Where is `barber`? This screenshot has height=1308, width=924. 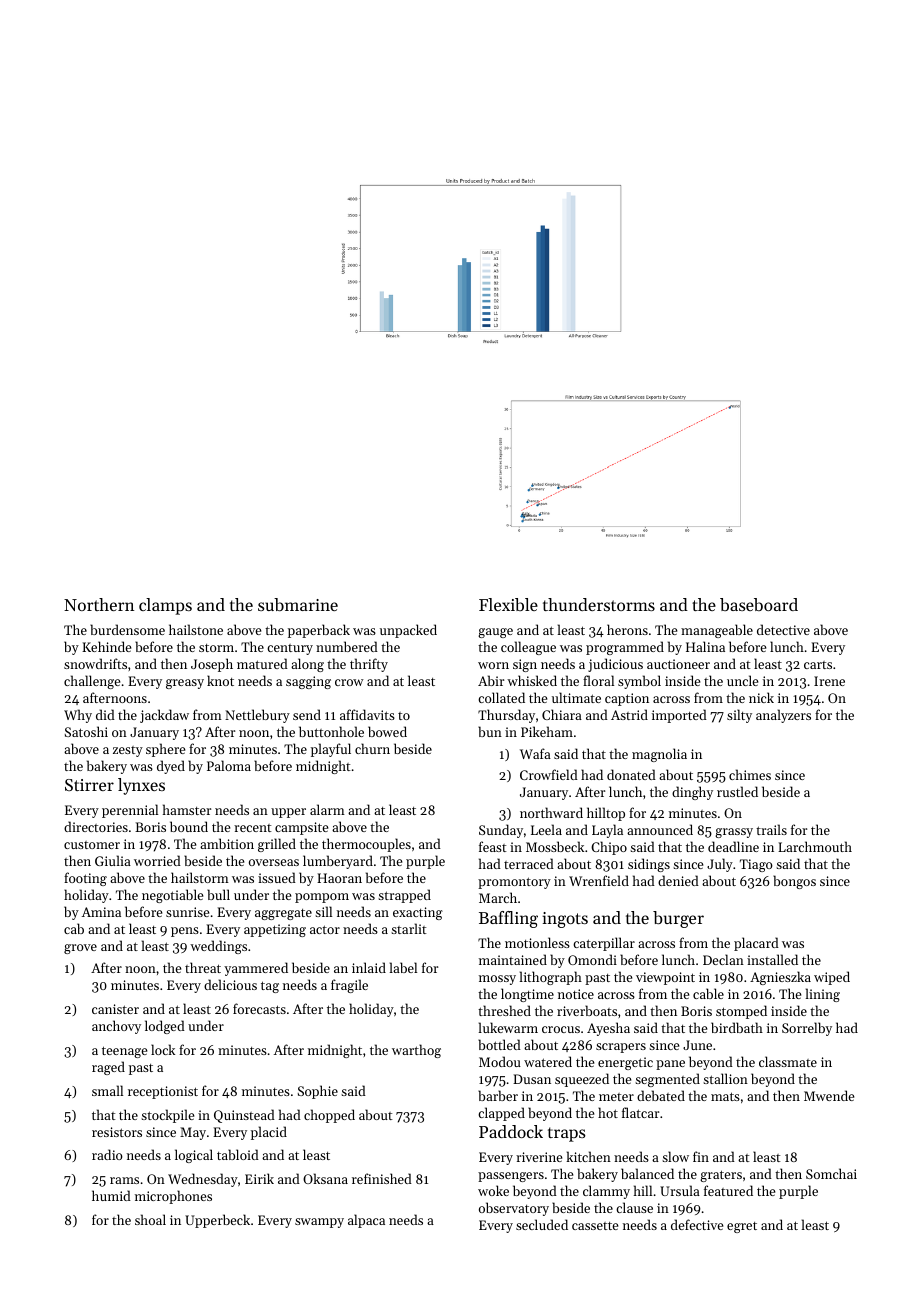 barber is located at coordinates (498, 1095).
